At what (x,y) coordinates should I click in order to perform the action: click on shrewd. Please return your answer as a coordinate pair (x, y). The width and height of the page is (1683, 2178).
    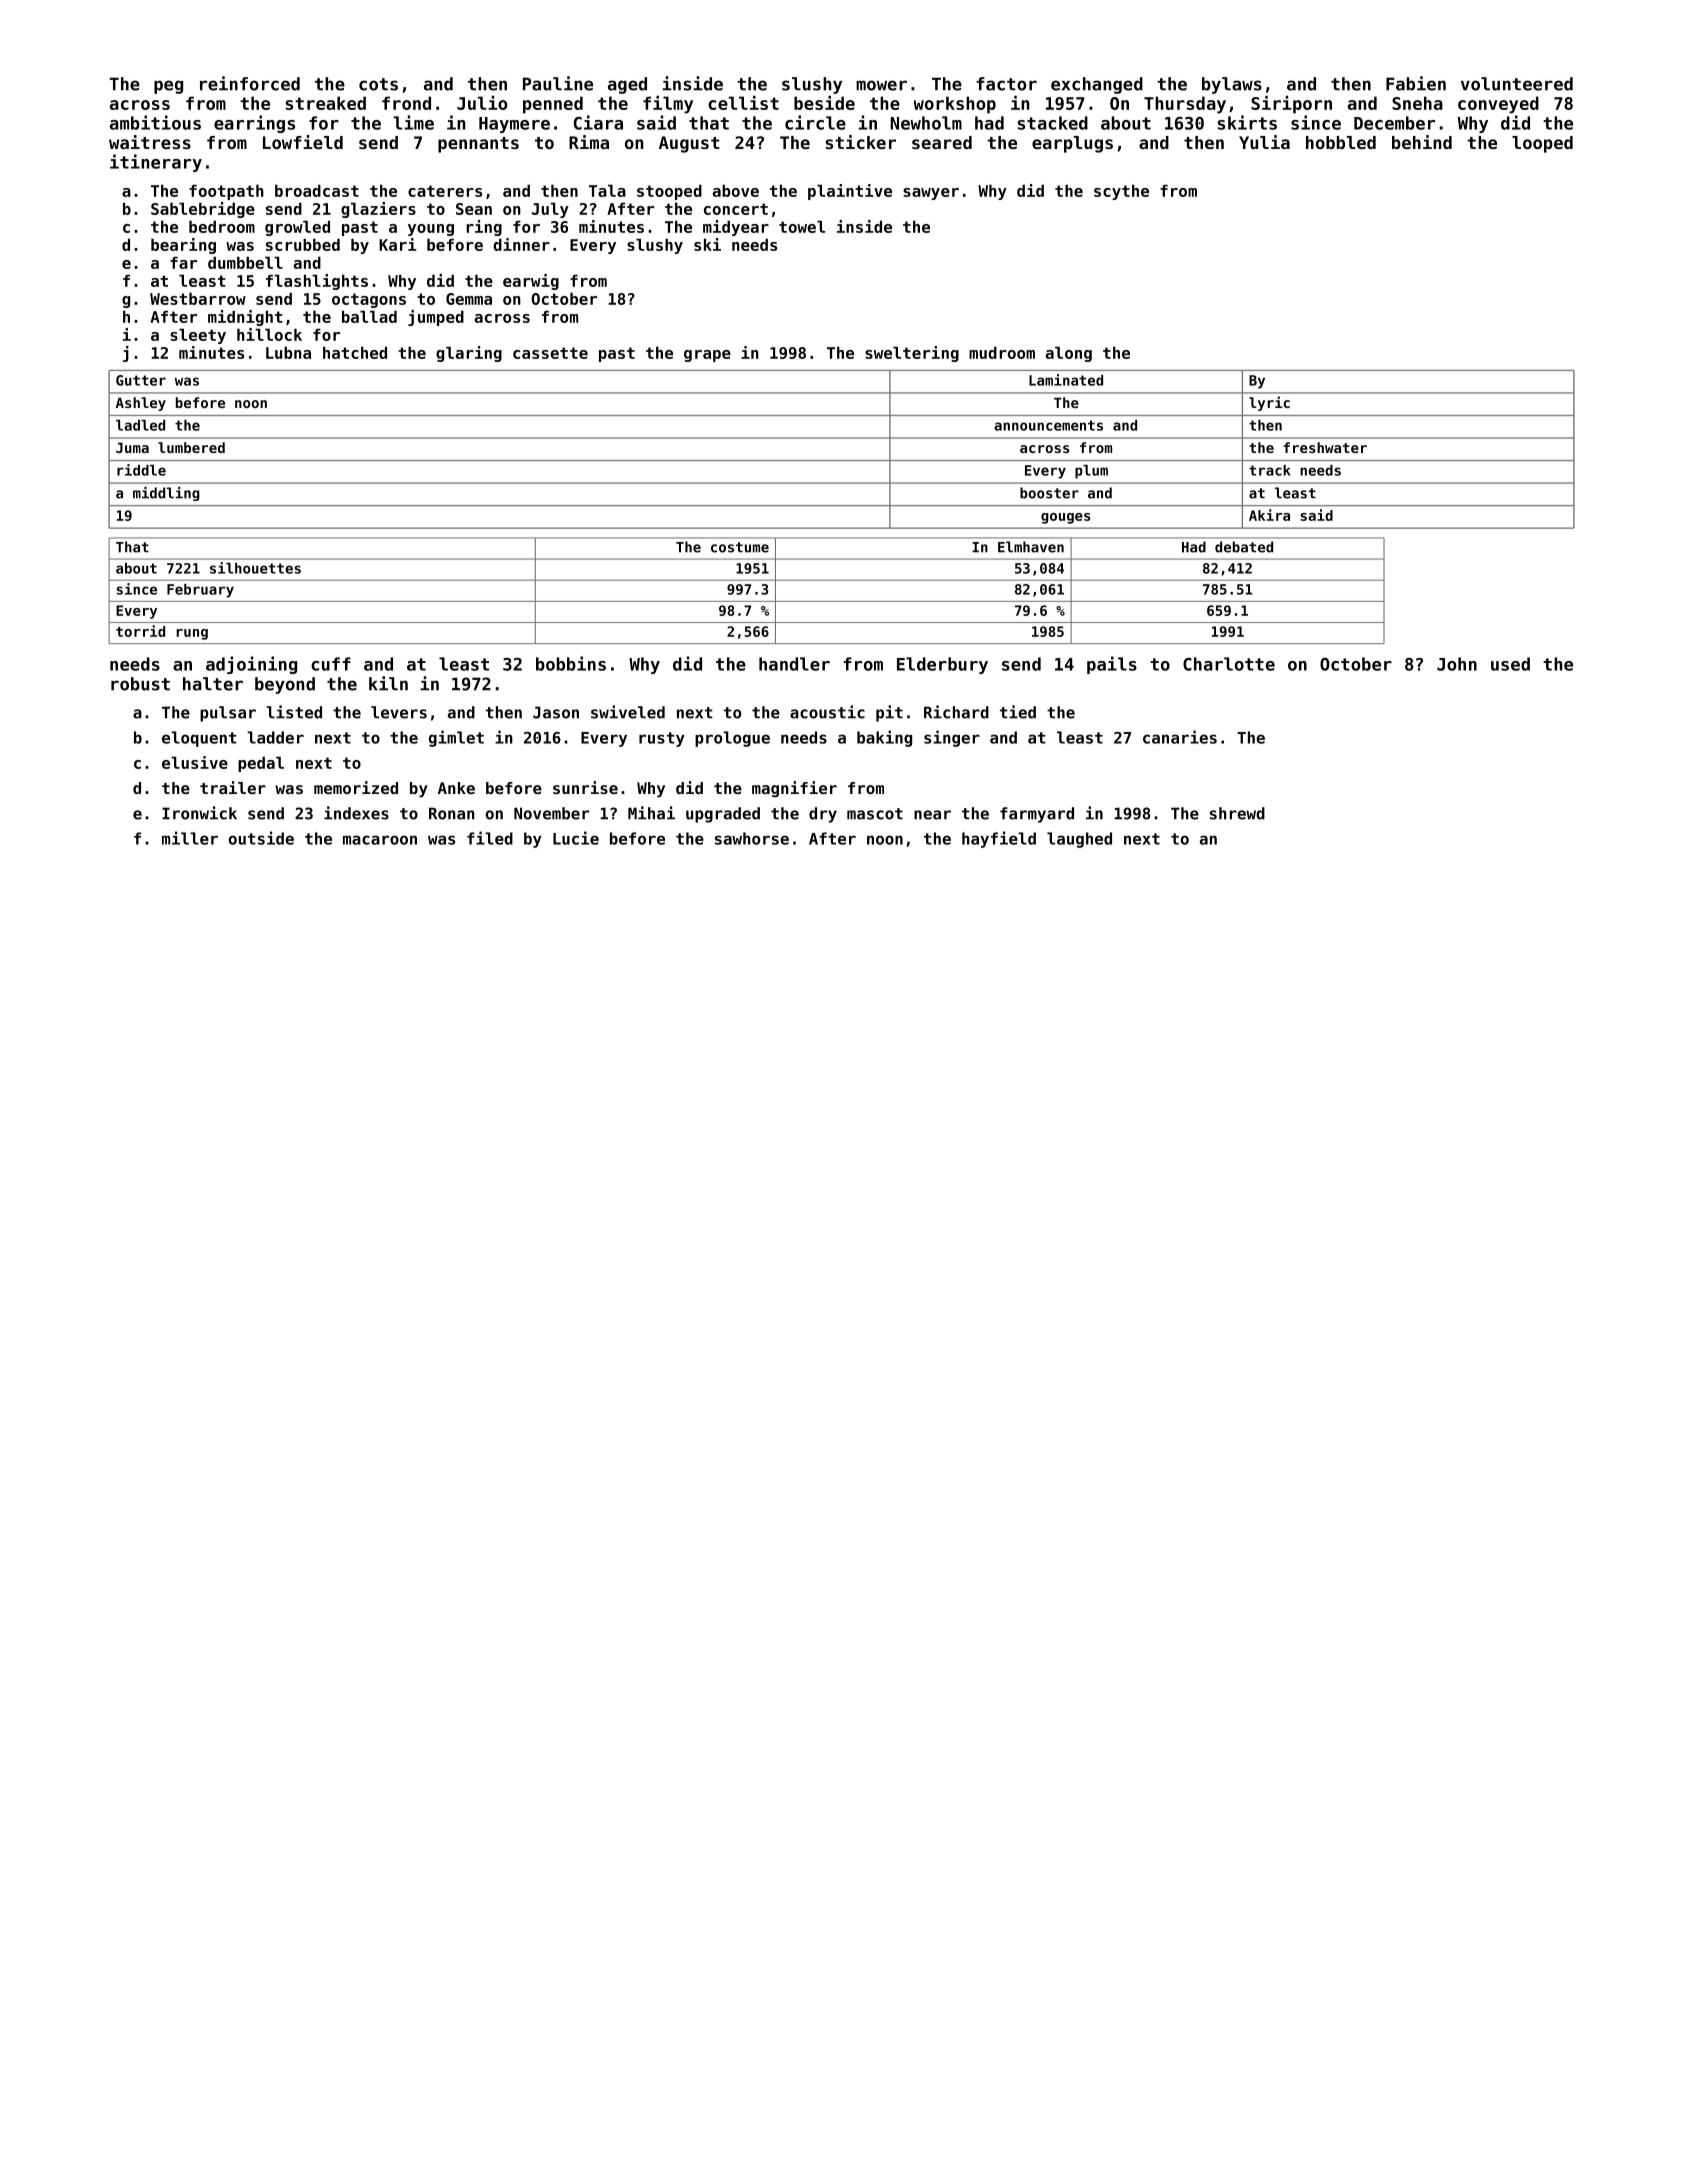
    Looking at the image, I should click on (1237, 813).
